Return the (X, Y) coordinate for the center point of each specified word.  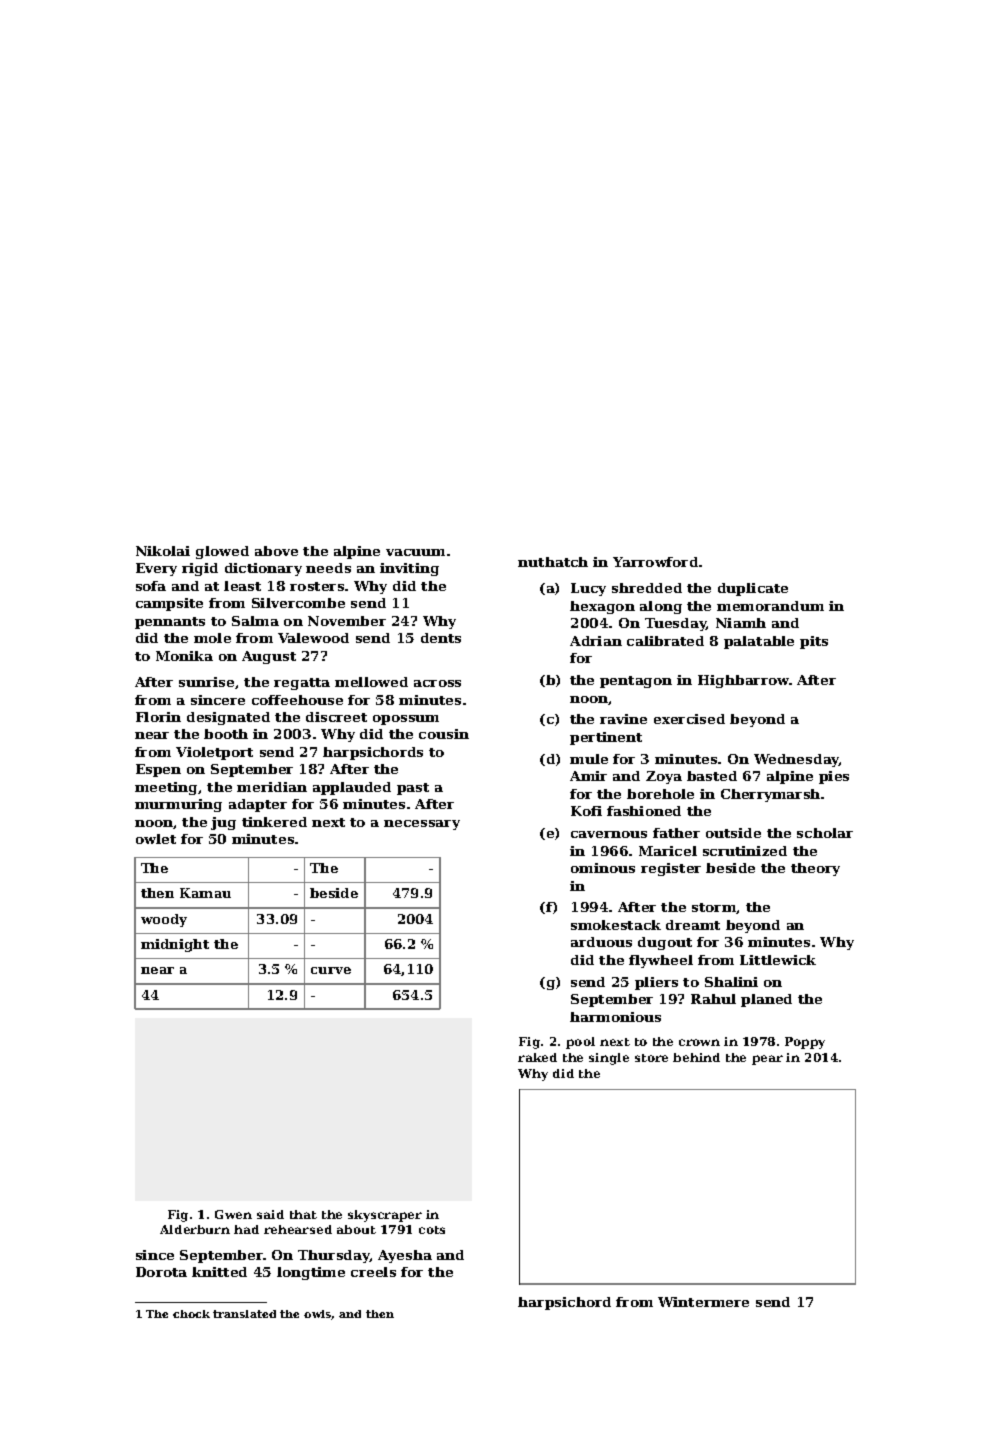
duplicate (753, 589)
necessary (422, 825)
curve (331, 970)
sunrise (206, 682)
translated (244, 1314)
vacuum (415, 552)
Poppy (805, 1043)
